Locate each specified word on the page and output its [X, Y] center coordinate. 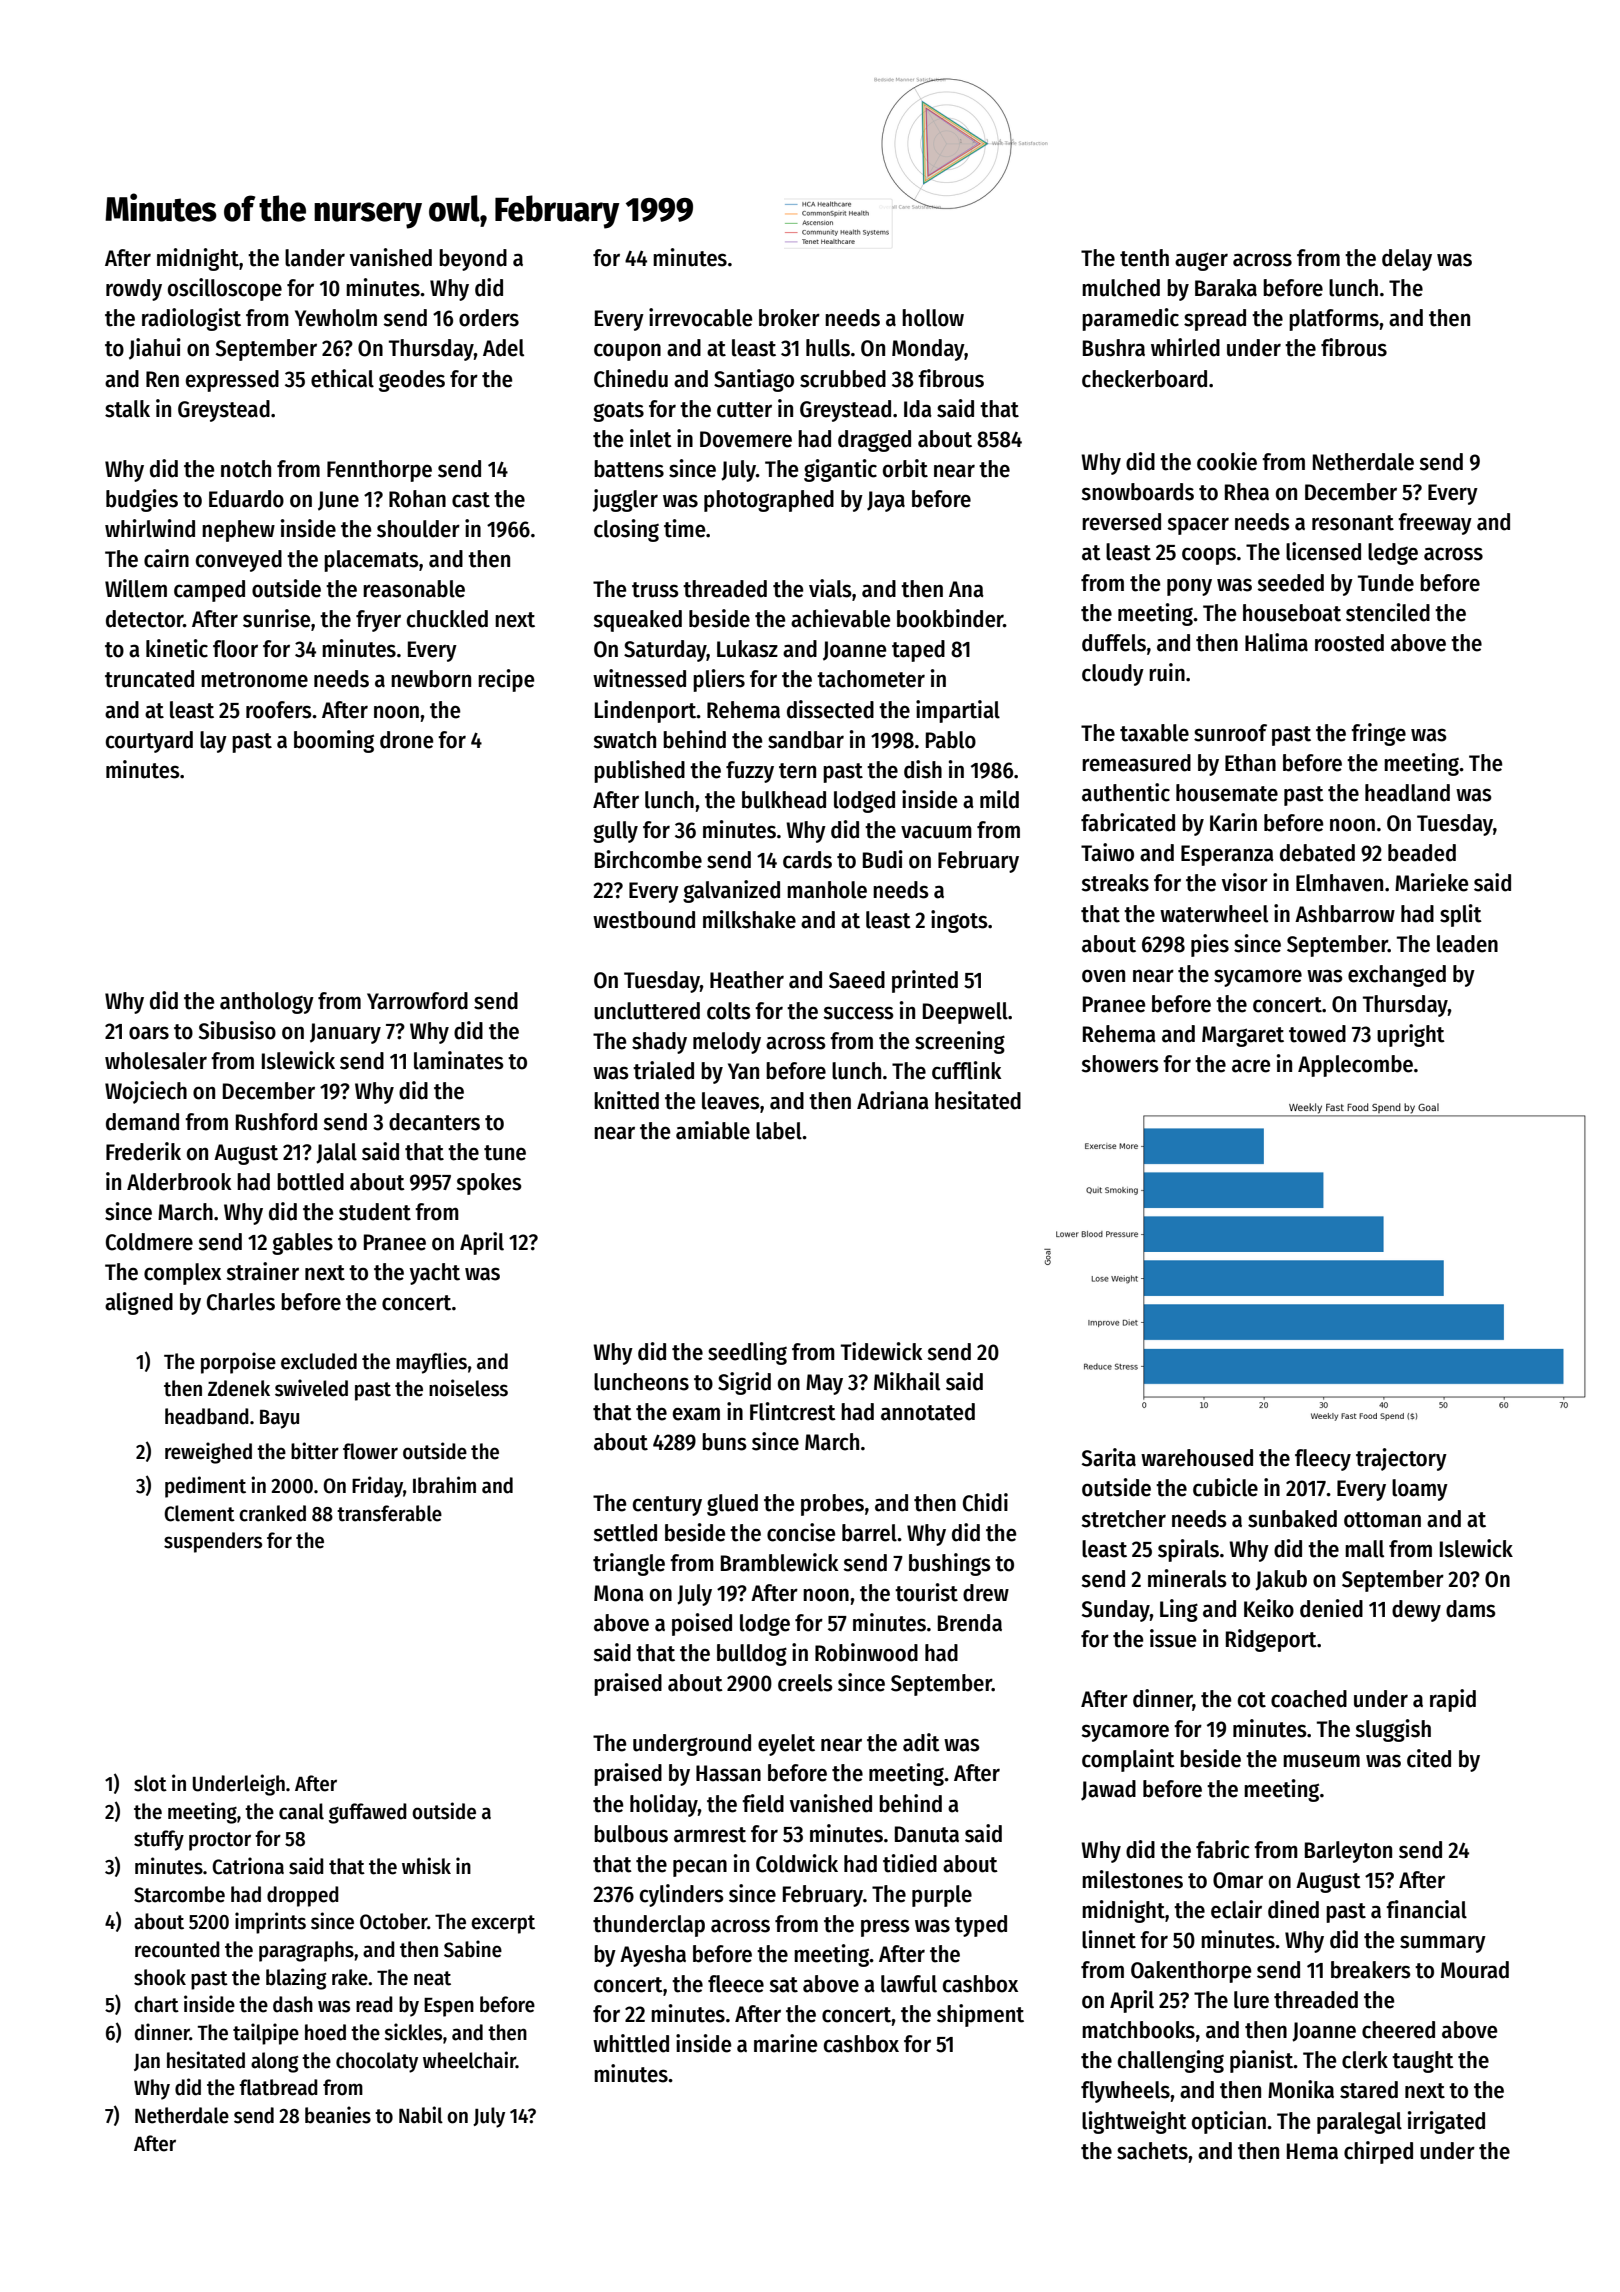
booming [334, 741]
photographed [769, 501]
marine [786, 2043]
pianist [1262, 2061]
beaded [1422, 853]
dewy [1416, 1611]
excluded [319, 1361]
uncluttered [647, 1011]
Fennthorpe [379, 471]
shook [160, 1977]
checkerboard [1144, 379]
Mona [619, 1593]
